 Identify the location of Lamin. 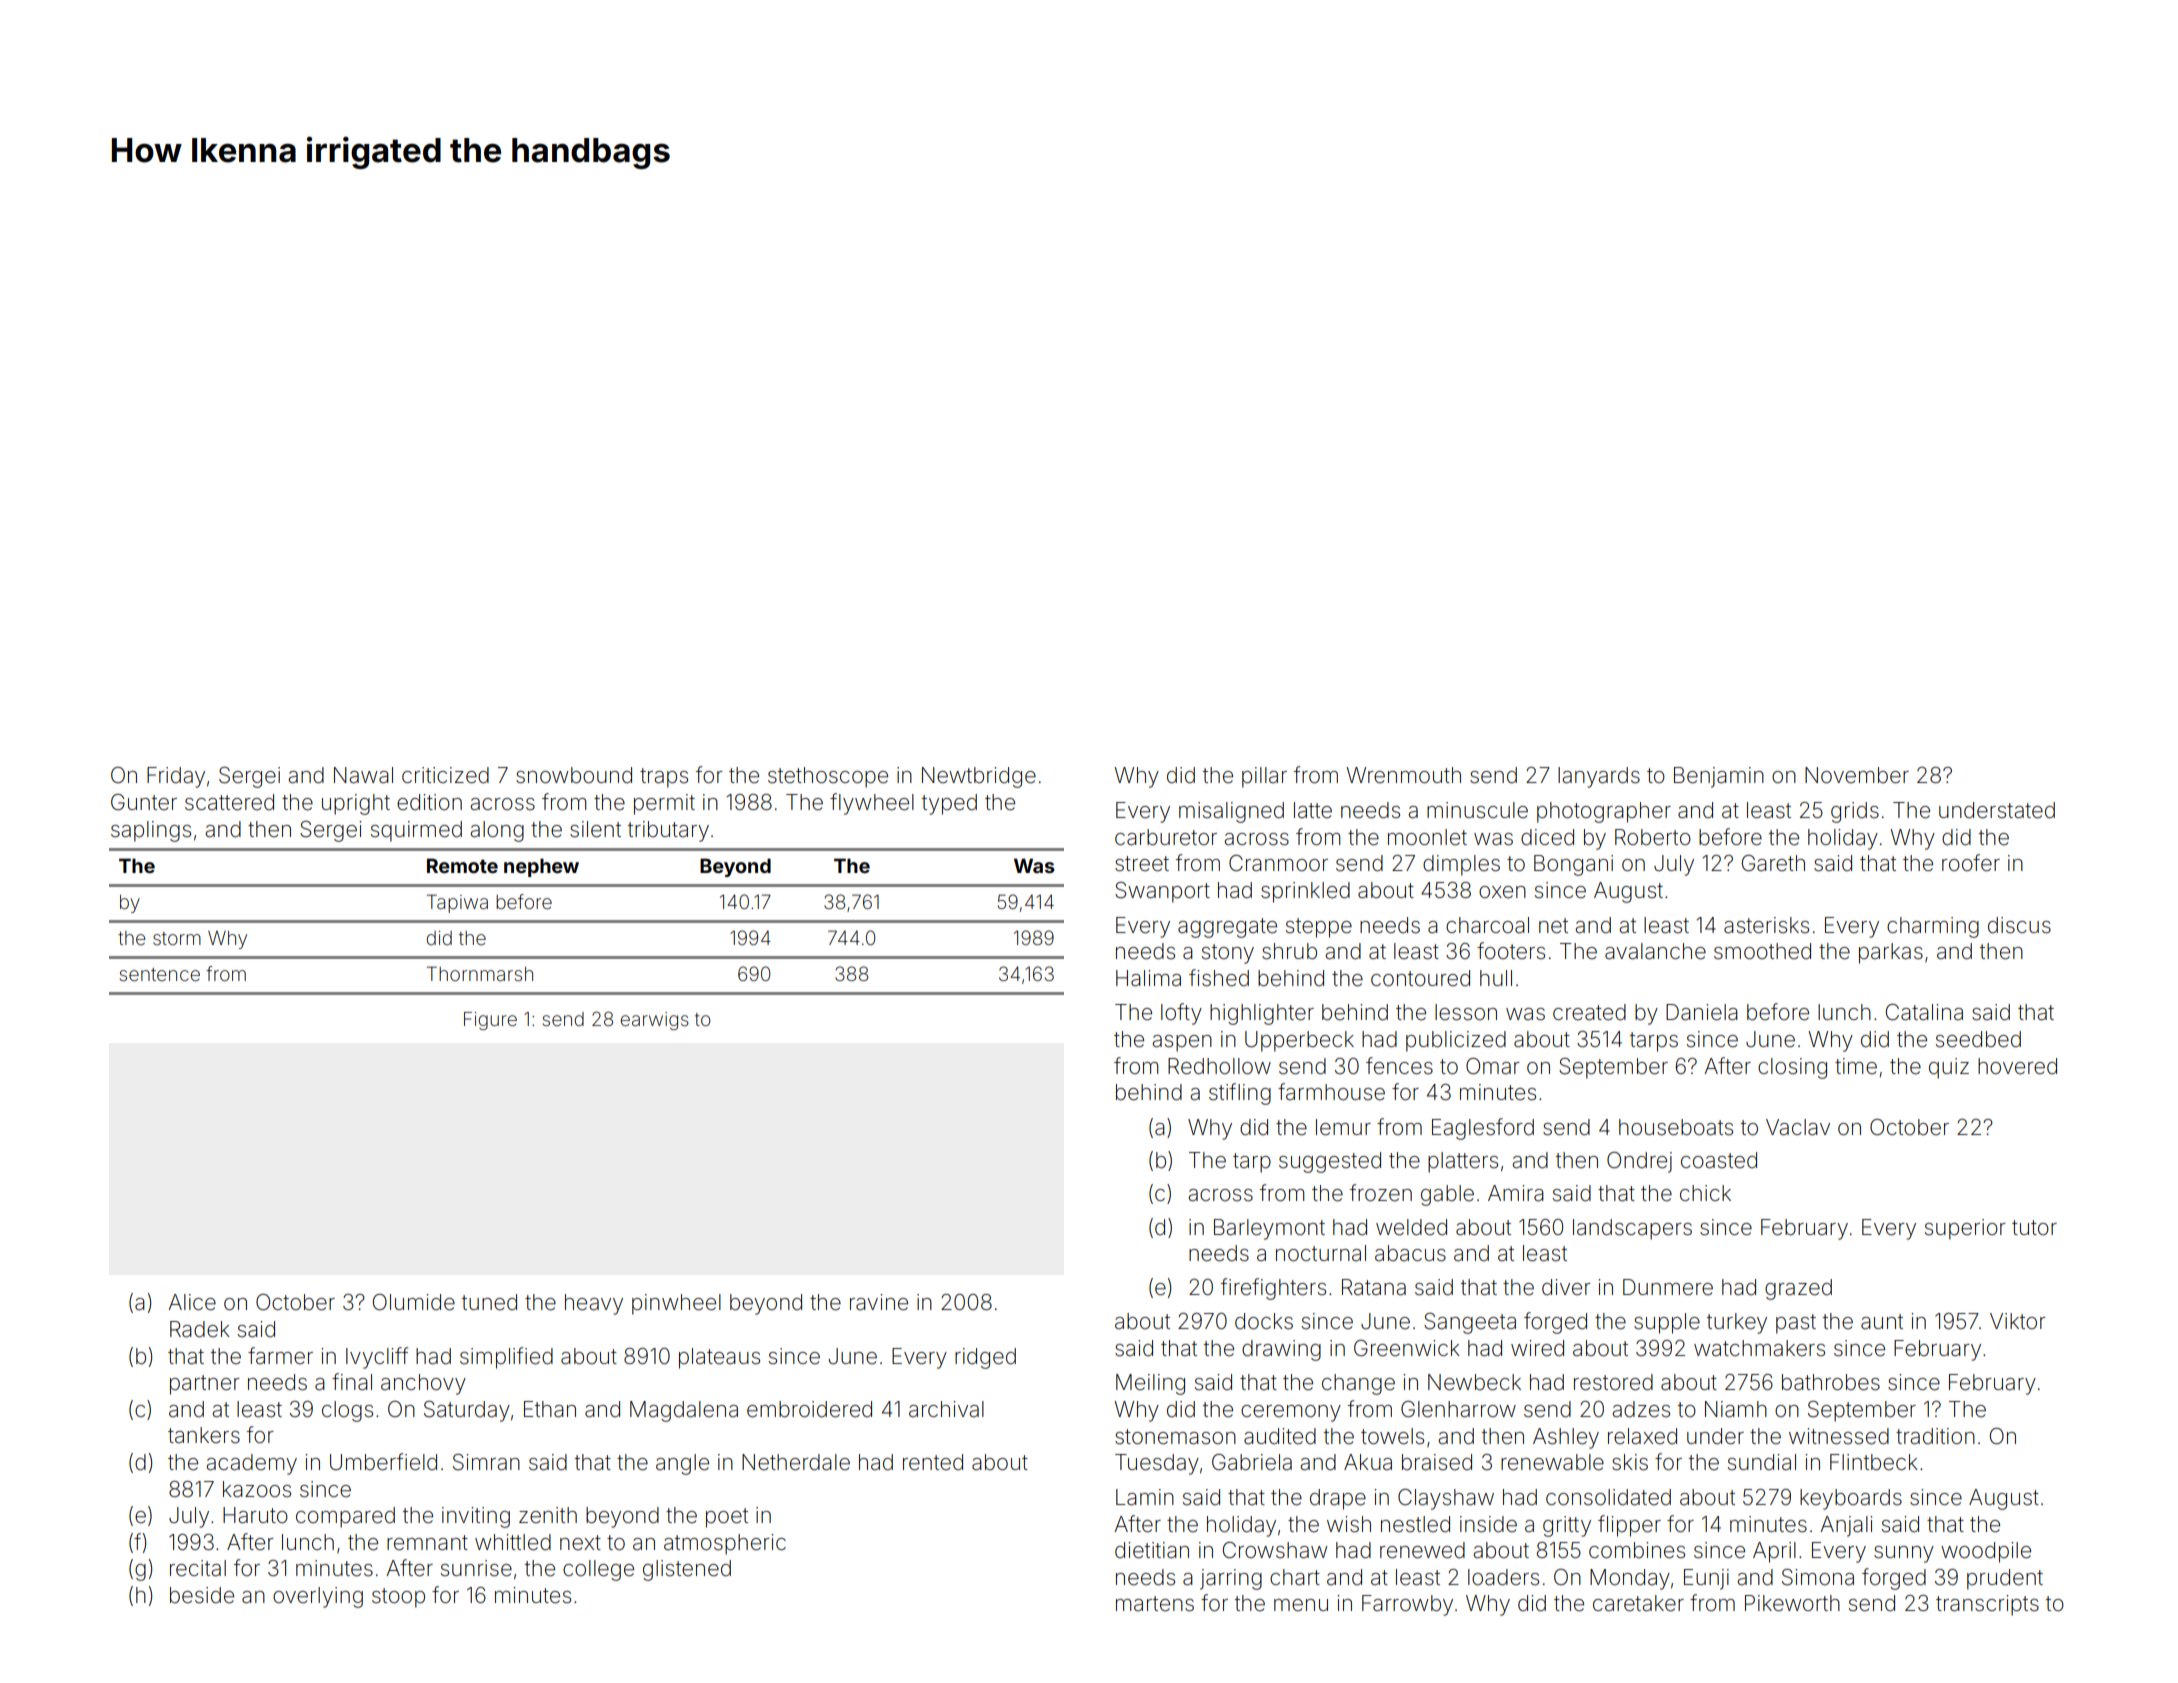
(1145, 1497).
